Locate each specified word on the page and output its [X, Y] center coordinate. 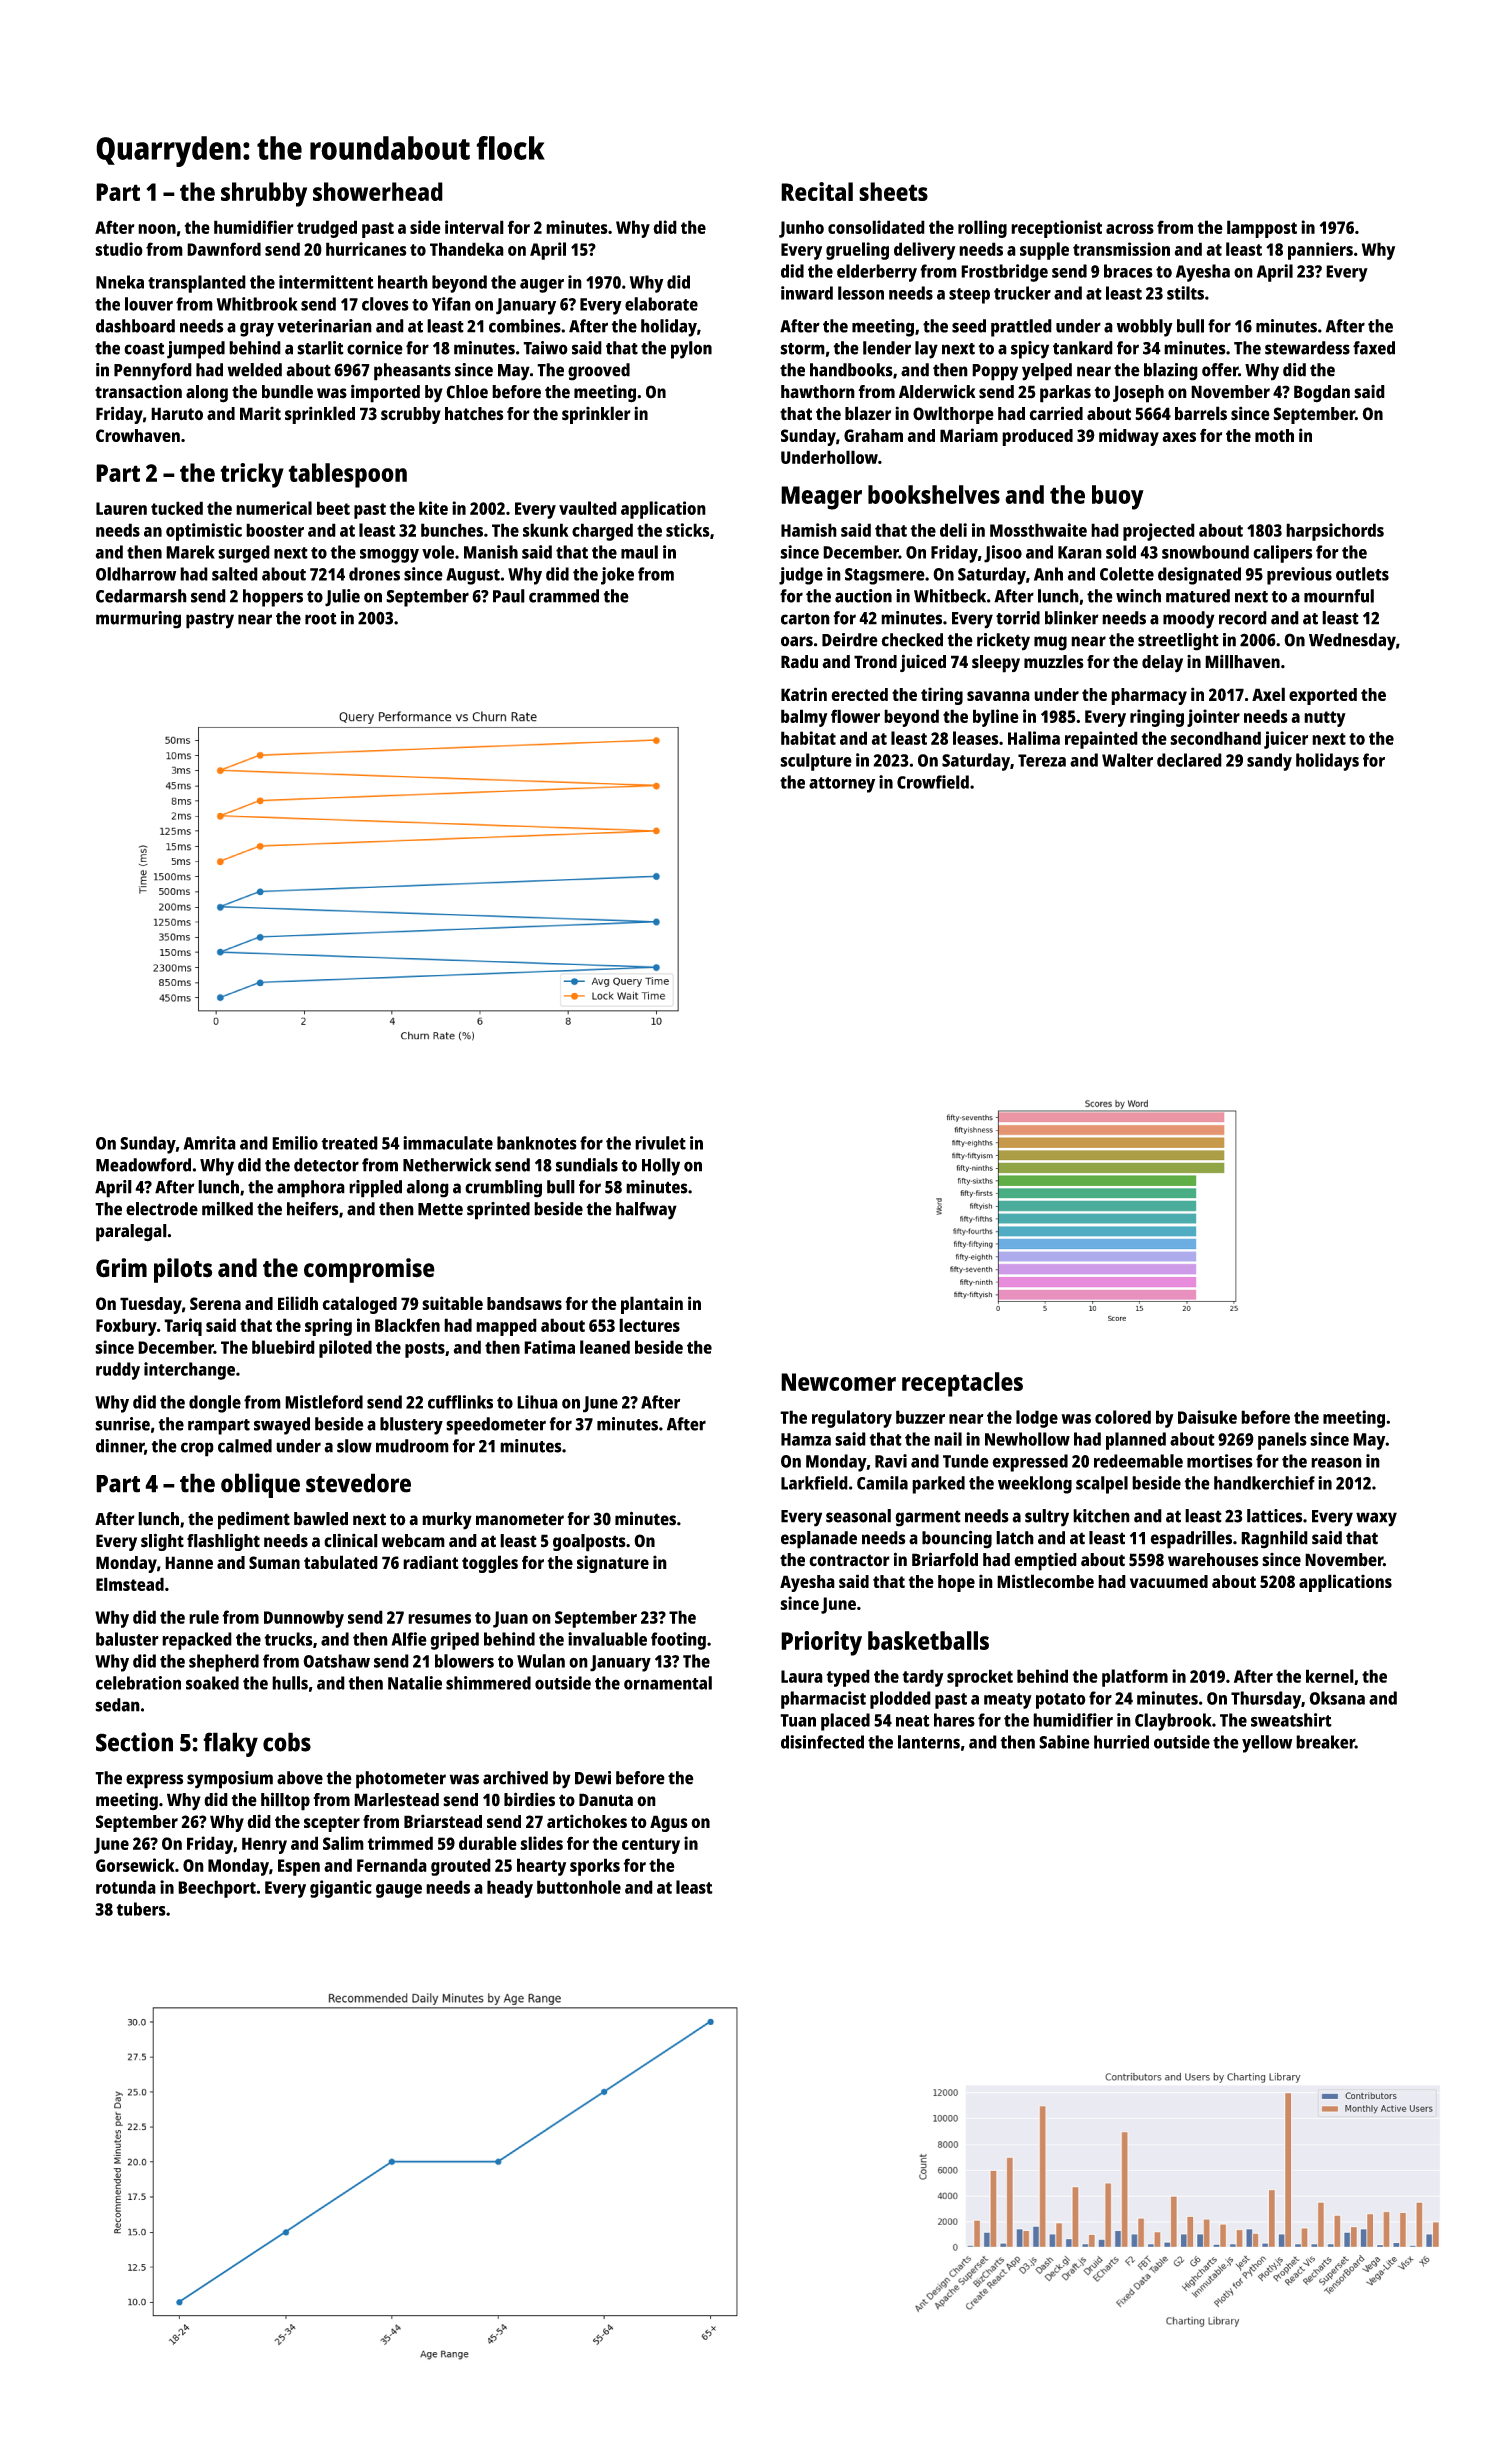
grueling [857, 251]
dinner [120, 1446]
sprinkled [320, 415]
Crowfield [933, 782]
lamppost [1262, 229]
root [321, 619]
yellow [1267, 1744]
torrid [1018, 618]
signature [613, 1564]
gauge [399, 1891]
